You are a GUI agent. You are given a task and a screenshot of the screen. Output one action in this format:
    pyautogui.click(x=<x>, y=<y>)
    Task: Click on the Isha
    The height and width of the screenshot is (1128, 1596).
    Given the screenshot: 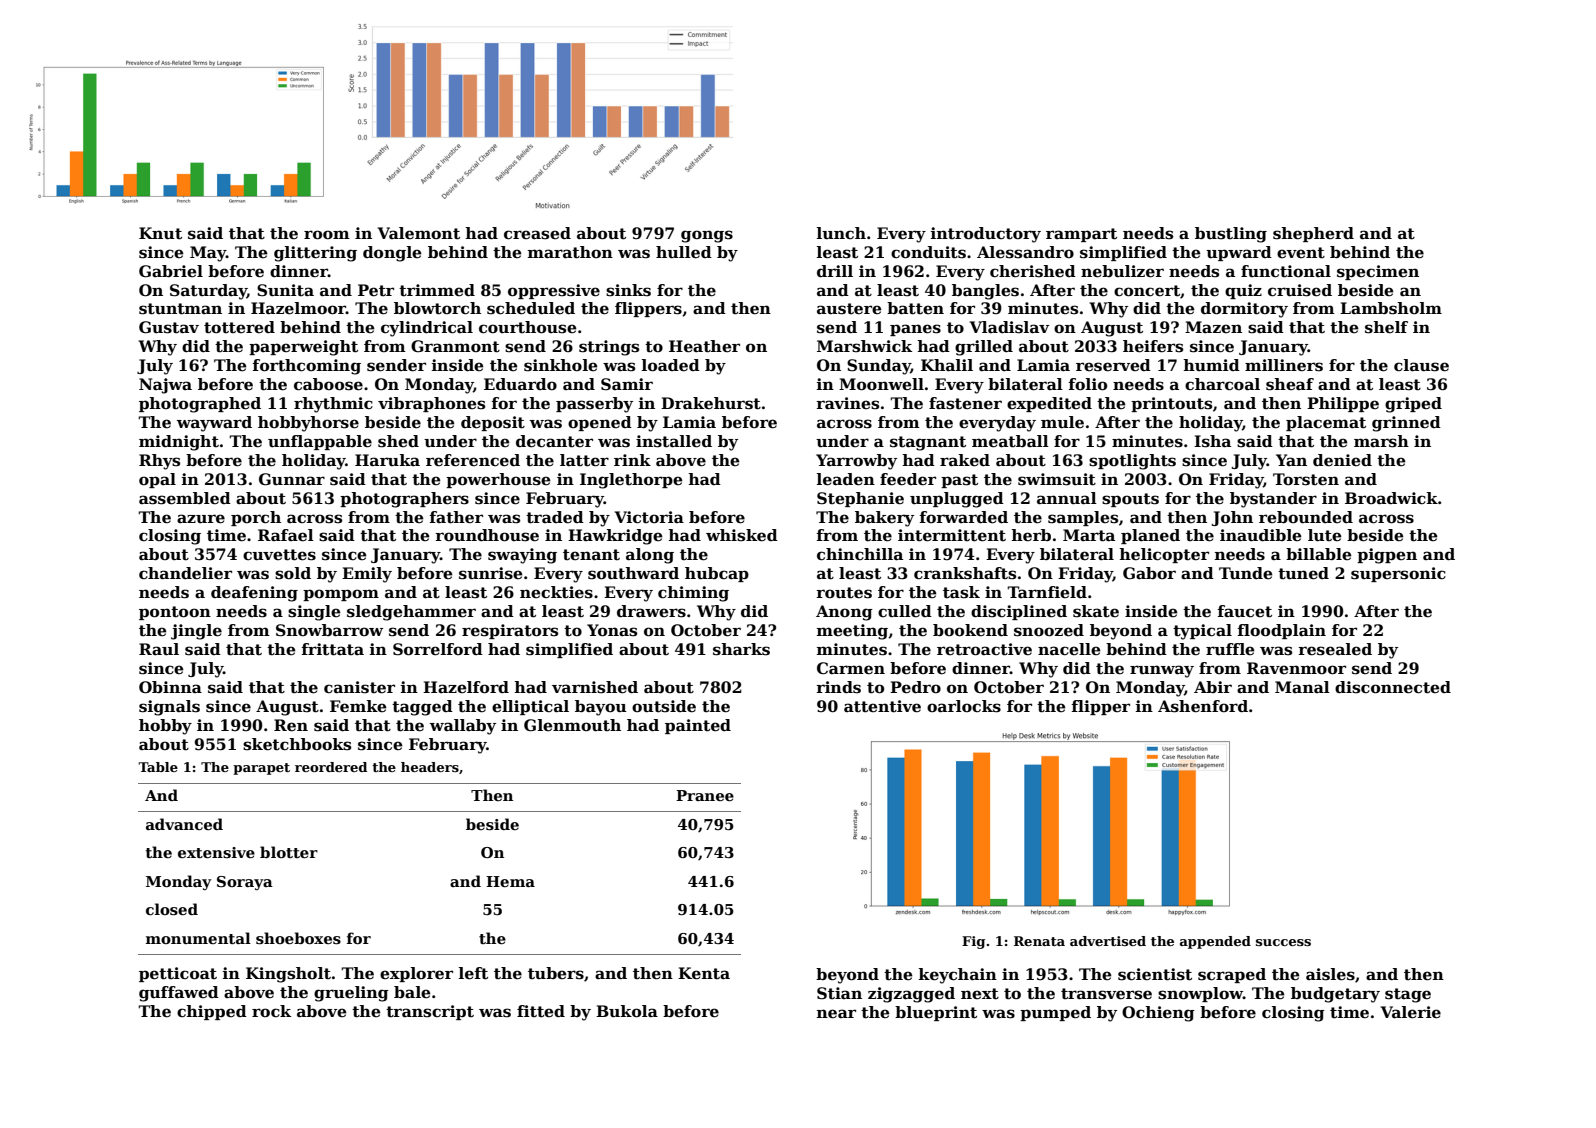 What is the action you would take?
    pyautogui.click(x=1212, y=441)
